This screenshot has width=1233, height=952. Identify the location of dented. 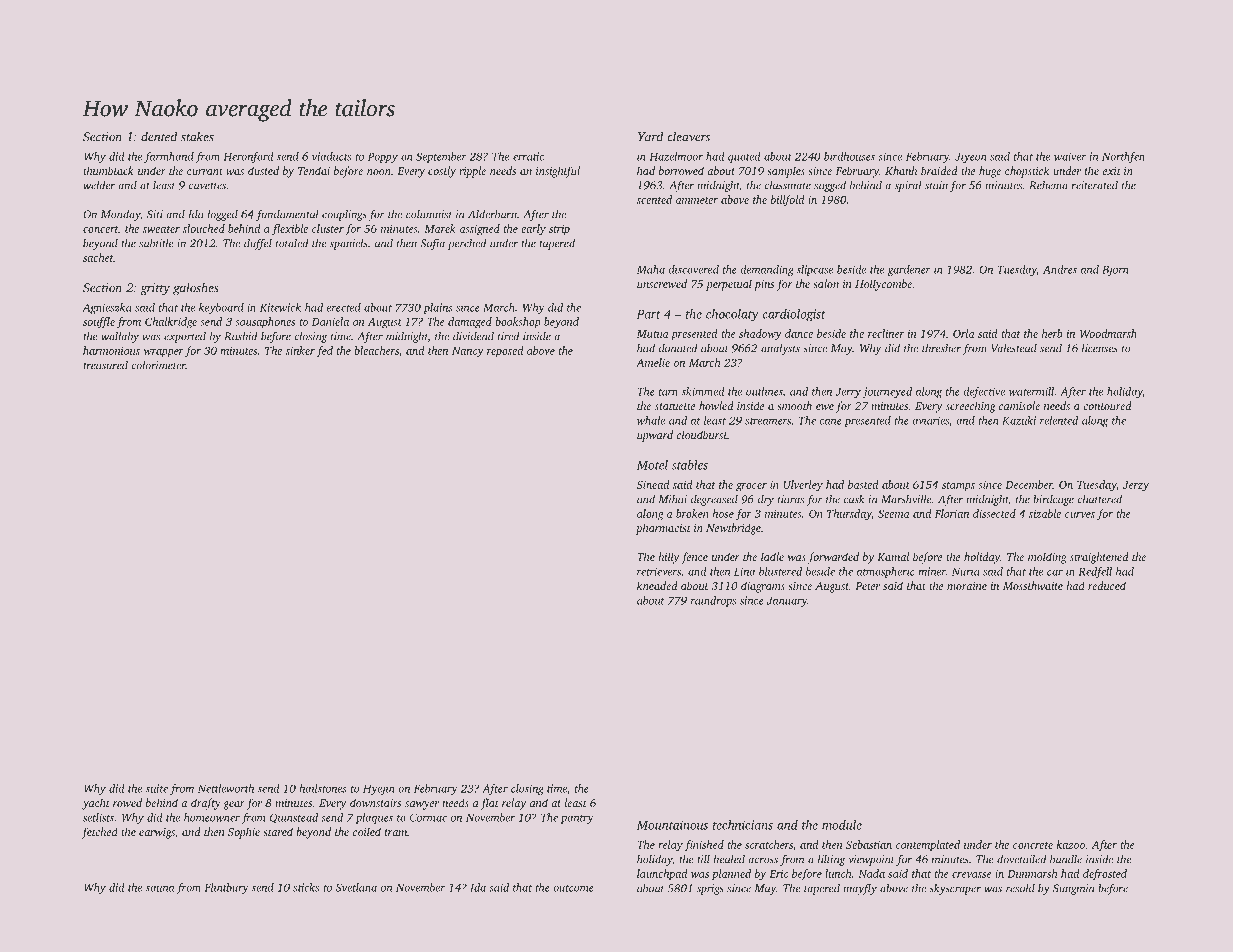
(159, 136).
